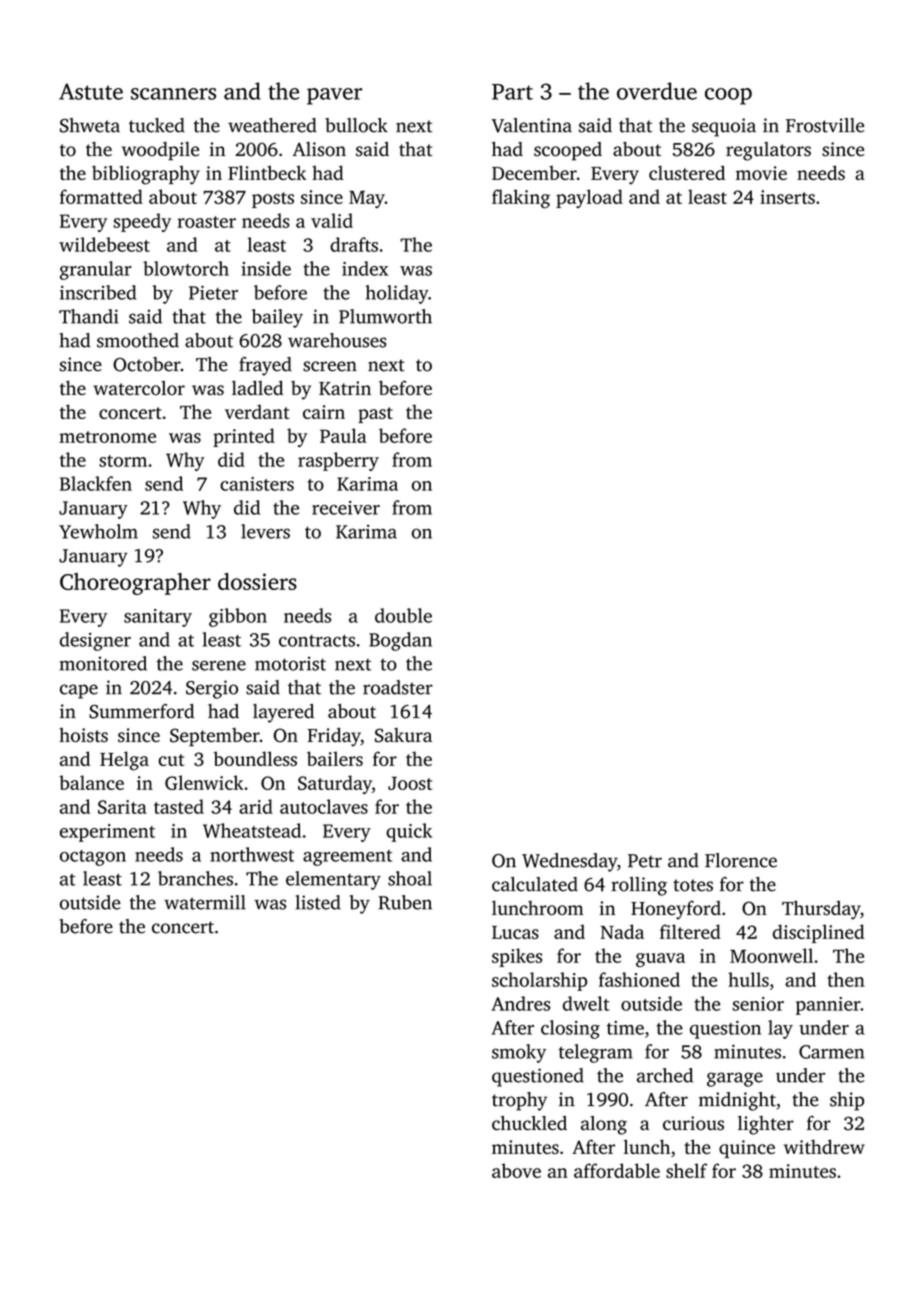  What do you see at coordinates (617, 1170) in the image?
I see `affordable` at bounding box center [617, 1170].
